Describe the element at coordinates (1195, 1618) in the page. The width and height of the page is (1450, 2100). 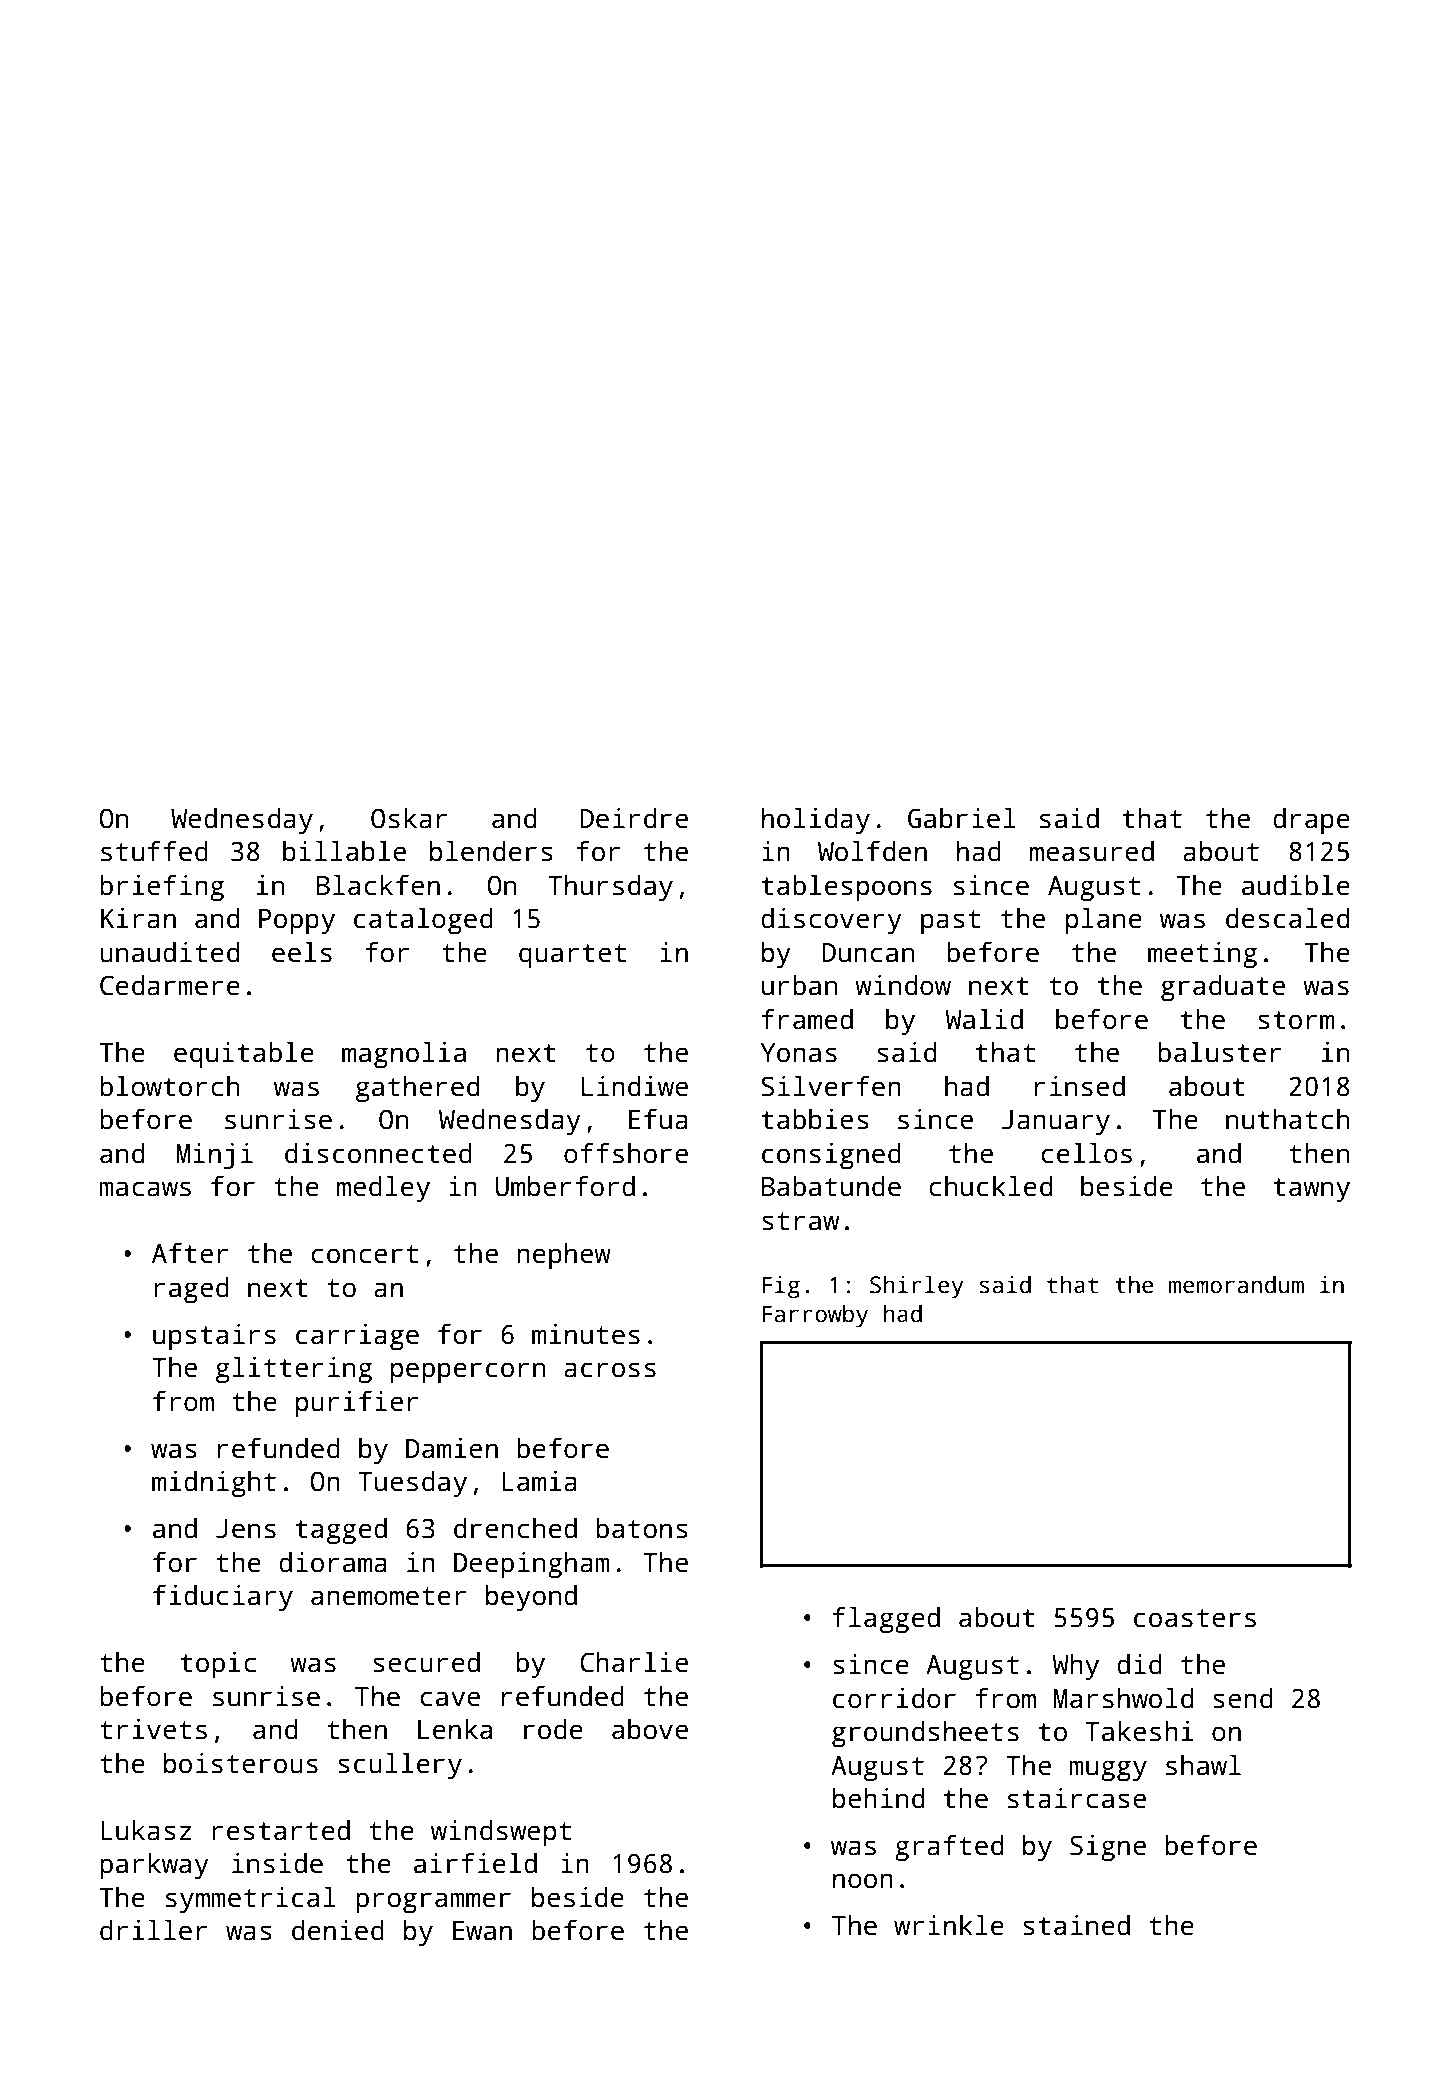
I see `coasters` at that location.
